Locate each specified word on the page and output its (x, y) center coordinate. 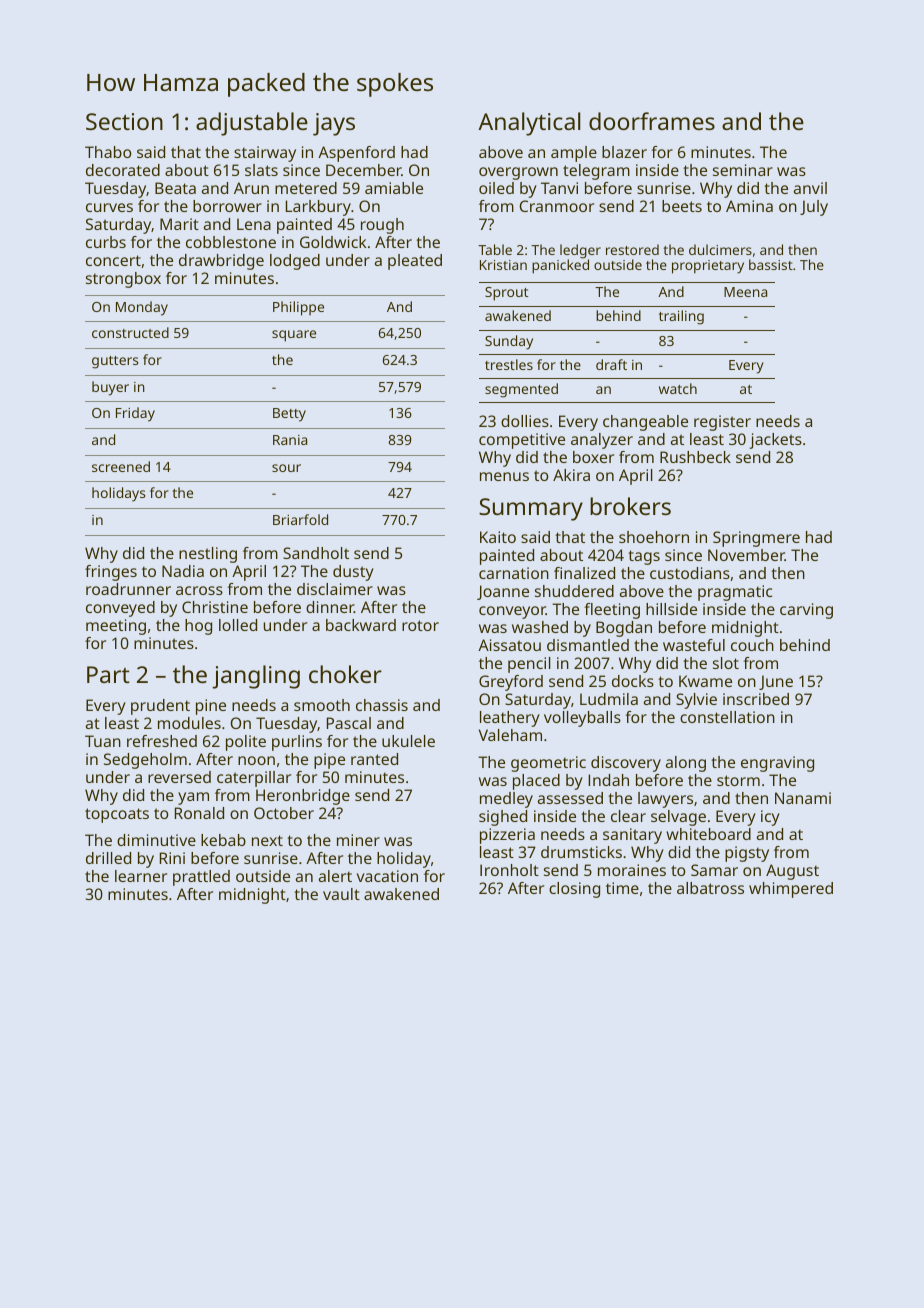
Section (124, 121)
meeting (116, 627)
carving (806, 611)
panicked (560, 266)
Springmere (756, 539)
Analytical (529, 124)
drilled (108, 858)
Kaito (498, 537)
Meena (745, 292)
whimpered (791, 890)
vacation (387, 876)
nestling (208, 555)
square (294, 336)
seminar (743, 170)
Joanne (503, 592)
